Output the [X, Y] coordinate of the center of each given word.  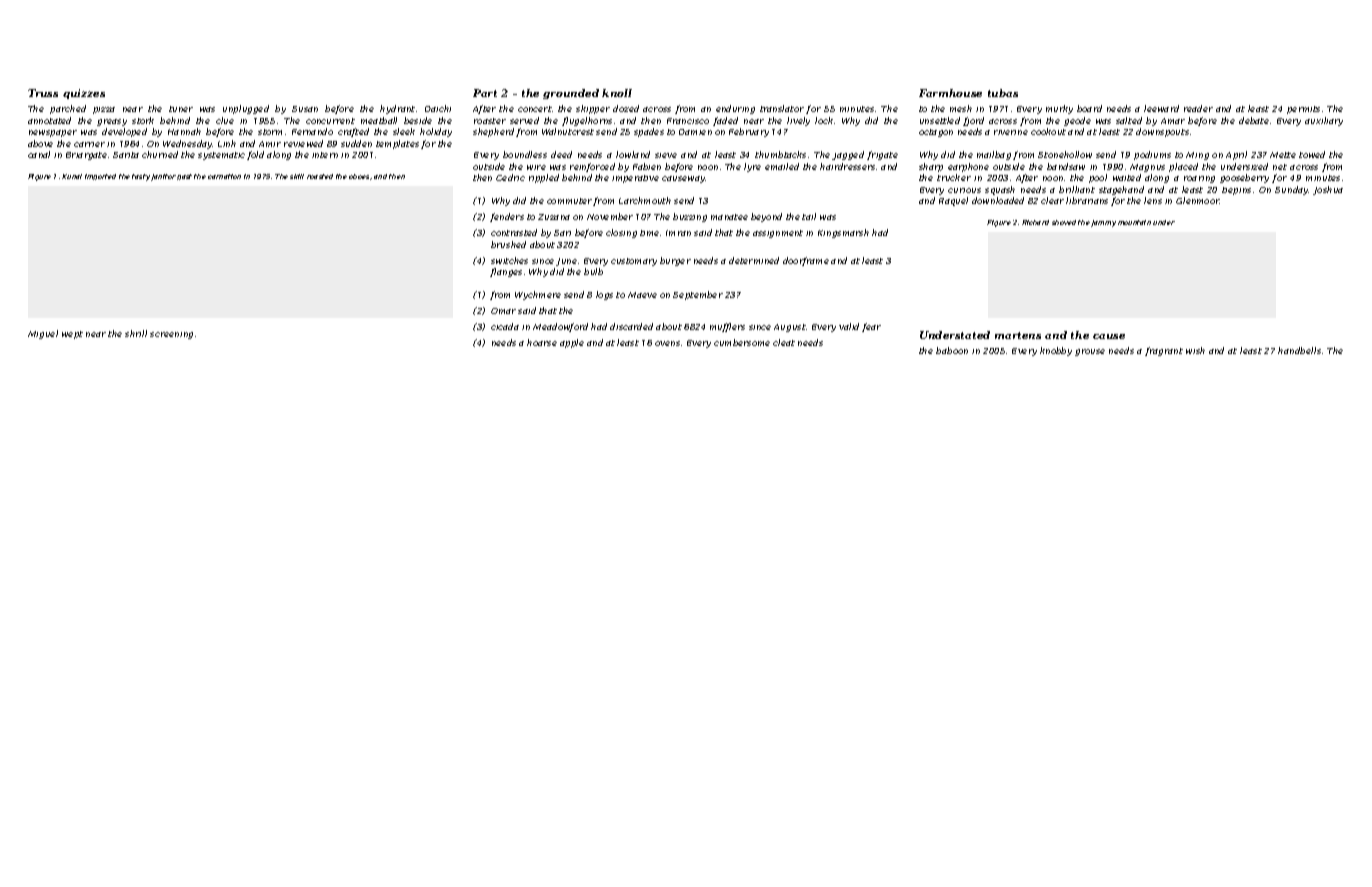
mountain [1134, 222]
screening [171, 335]
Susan [305, 109]
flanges [506, 272]
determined [754, 260]
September [698, 295]
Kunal [72, 176]
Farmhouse [950, 93]
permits [1303, 110]
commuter [569, 201]
